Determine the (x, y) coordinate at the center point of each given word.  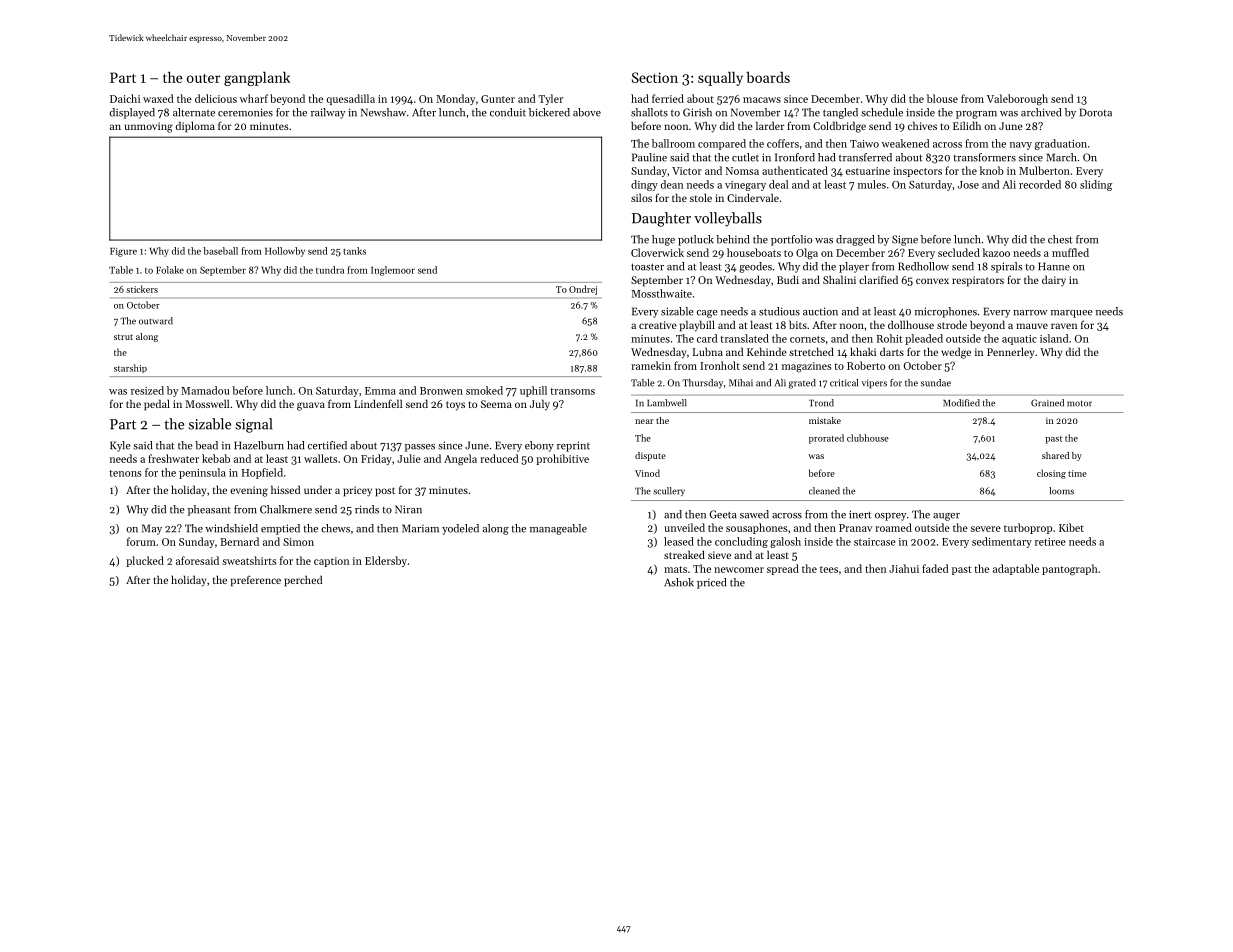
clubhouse (868, 438)
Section (655, 77)
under (318, 489)
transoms (572, 391)
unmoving (149, 127)
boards (768, 77)
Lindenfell (378, 403)
